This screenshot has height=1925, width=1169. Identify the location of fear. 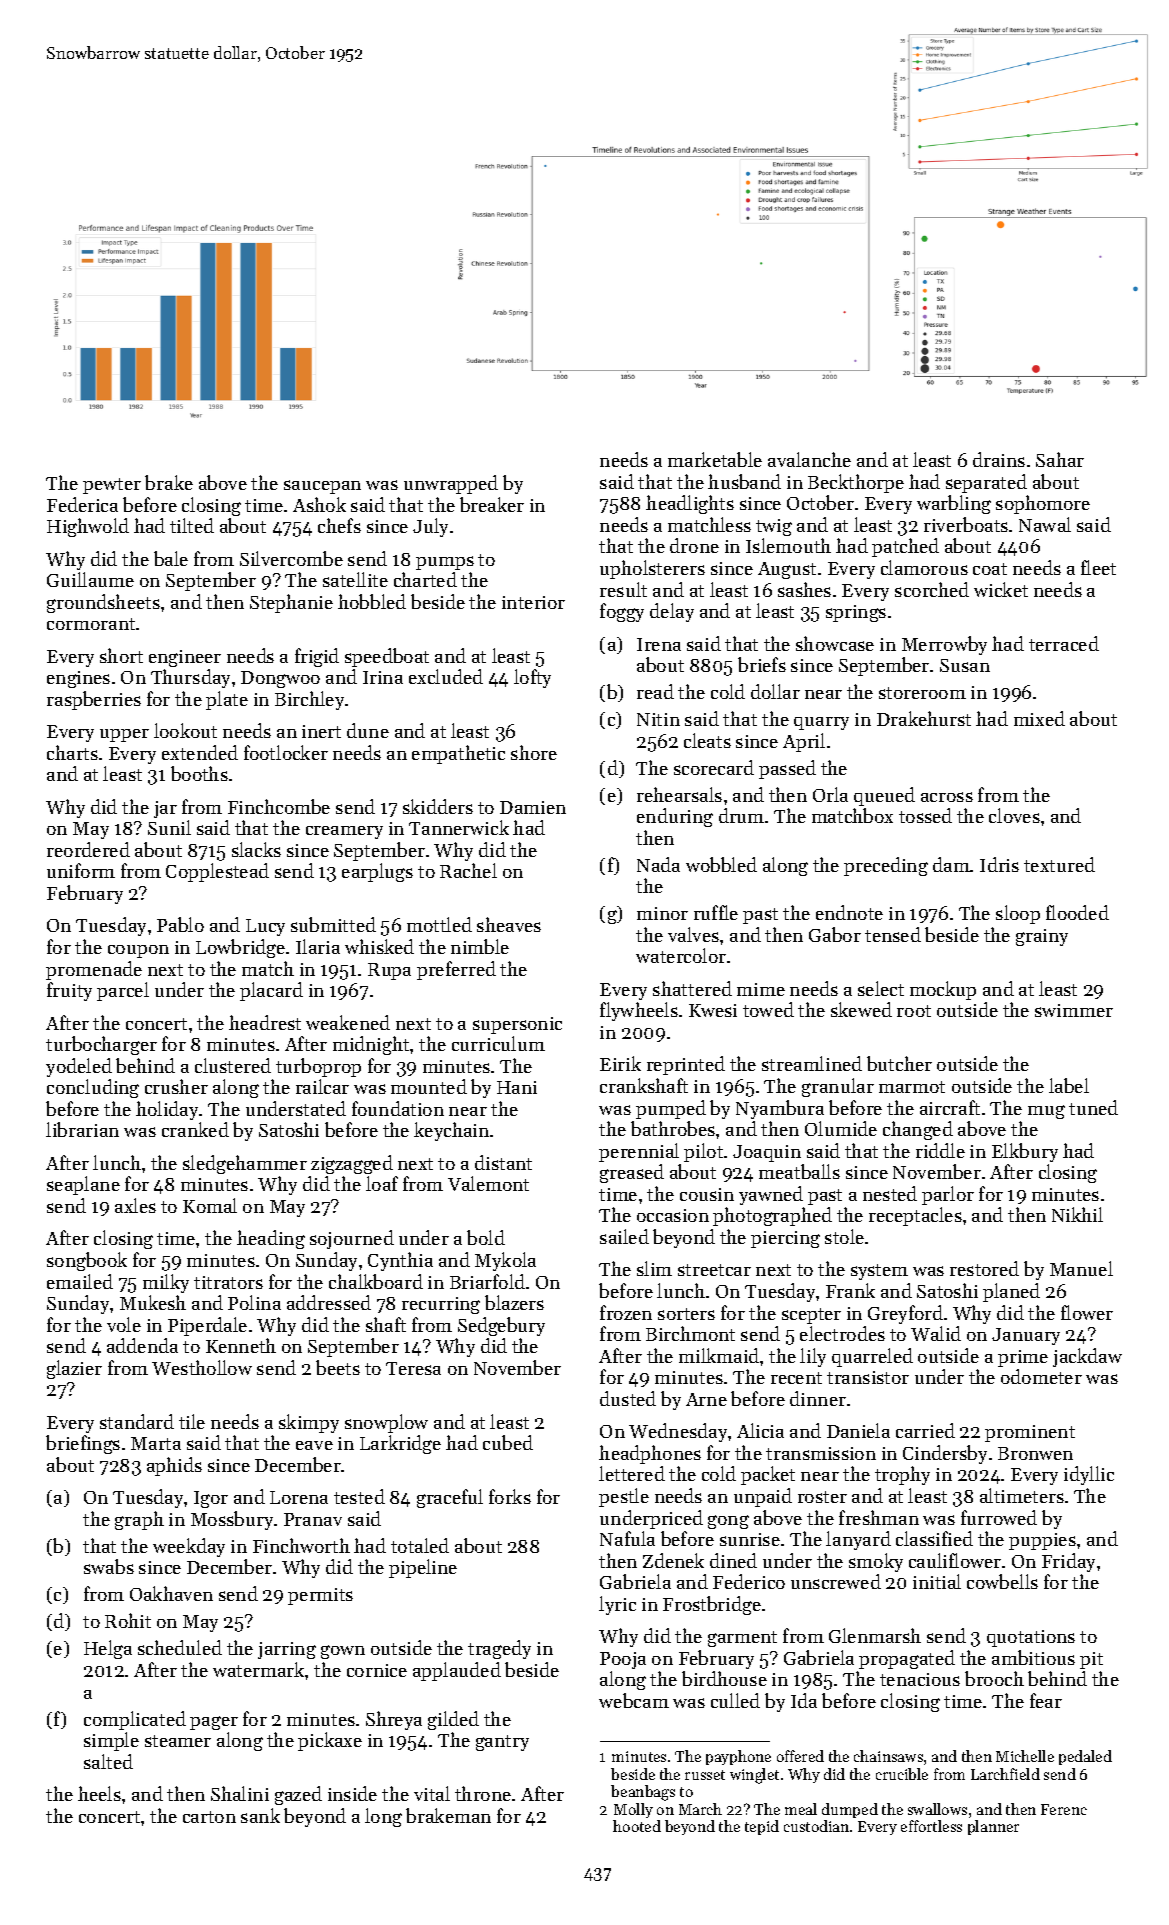
(1046, 1700).
